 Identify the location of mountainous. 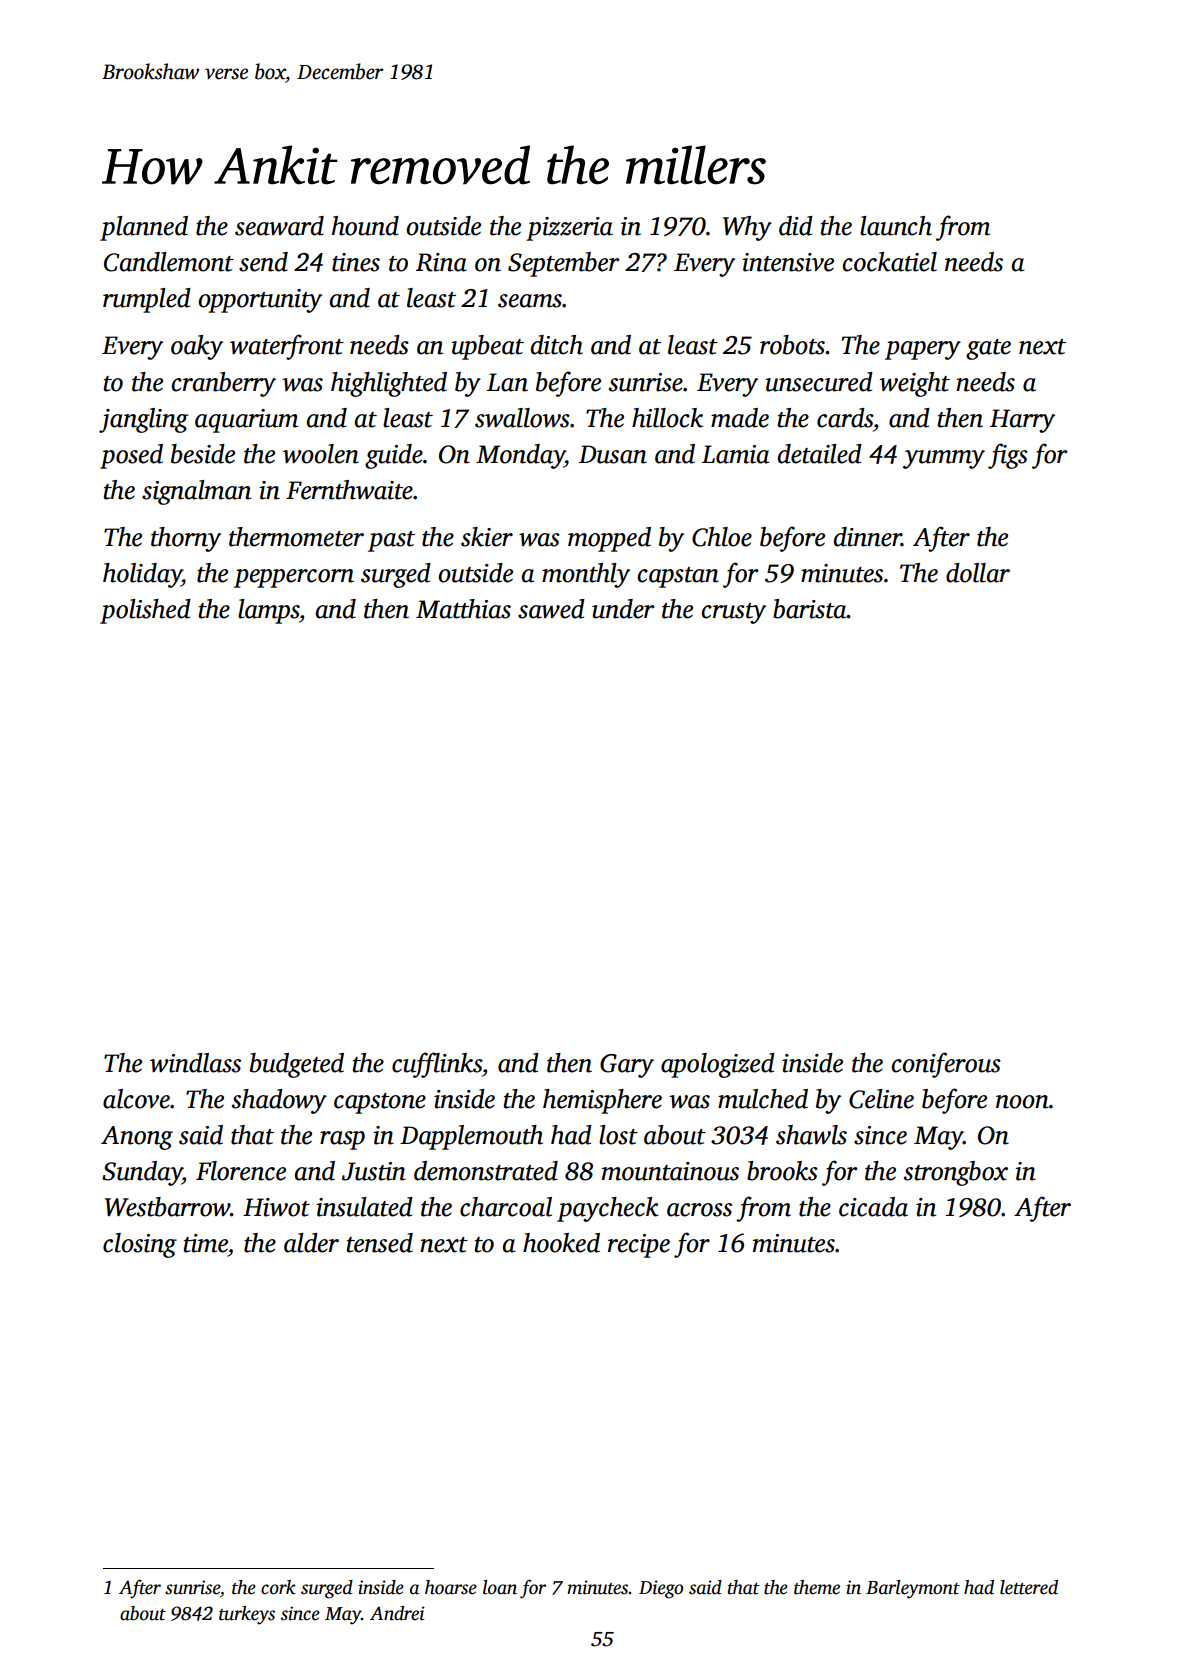
(670, 1171).
